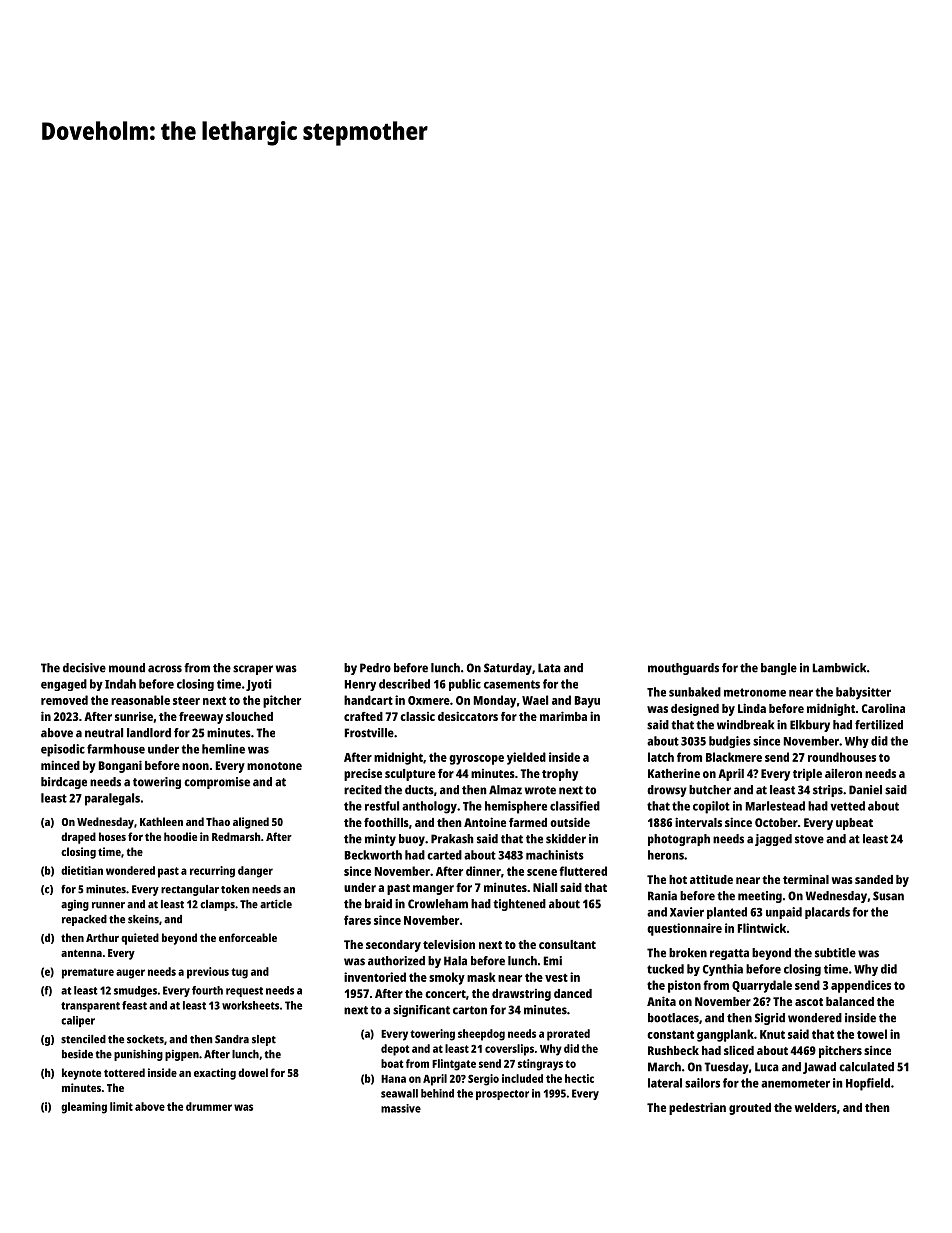 The width and height of the screenshot is (952, 1233). Describe the element at coordinates (112, 836) in the screenshot. I see `hoses` at that location.
